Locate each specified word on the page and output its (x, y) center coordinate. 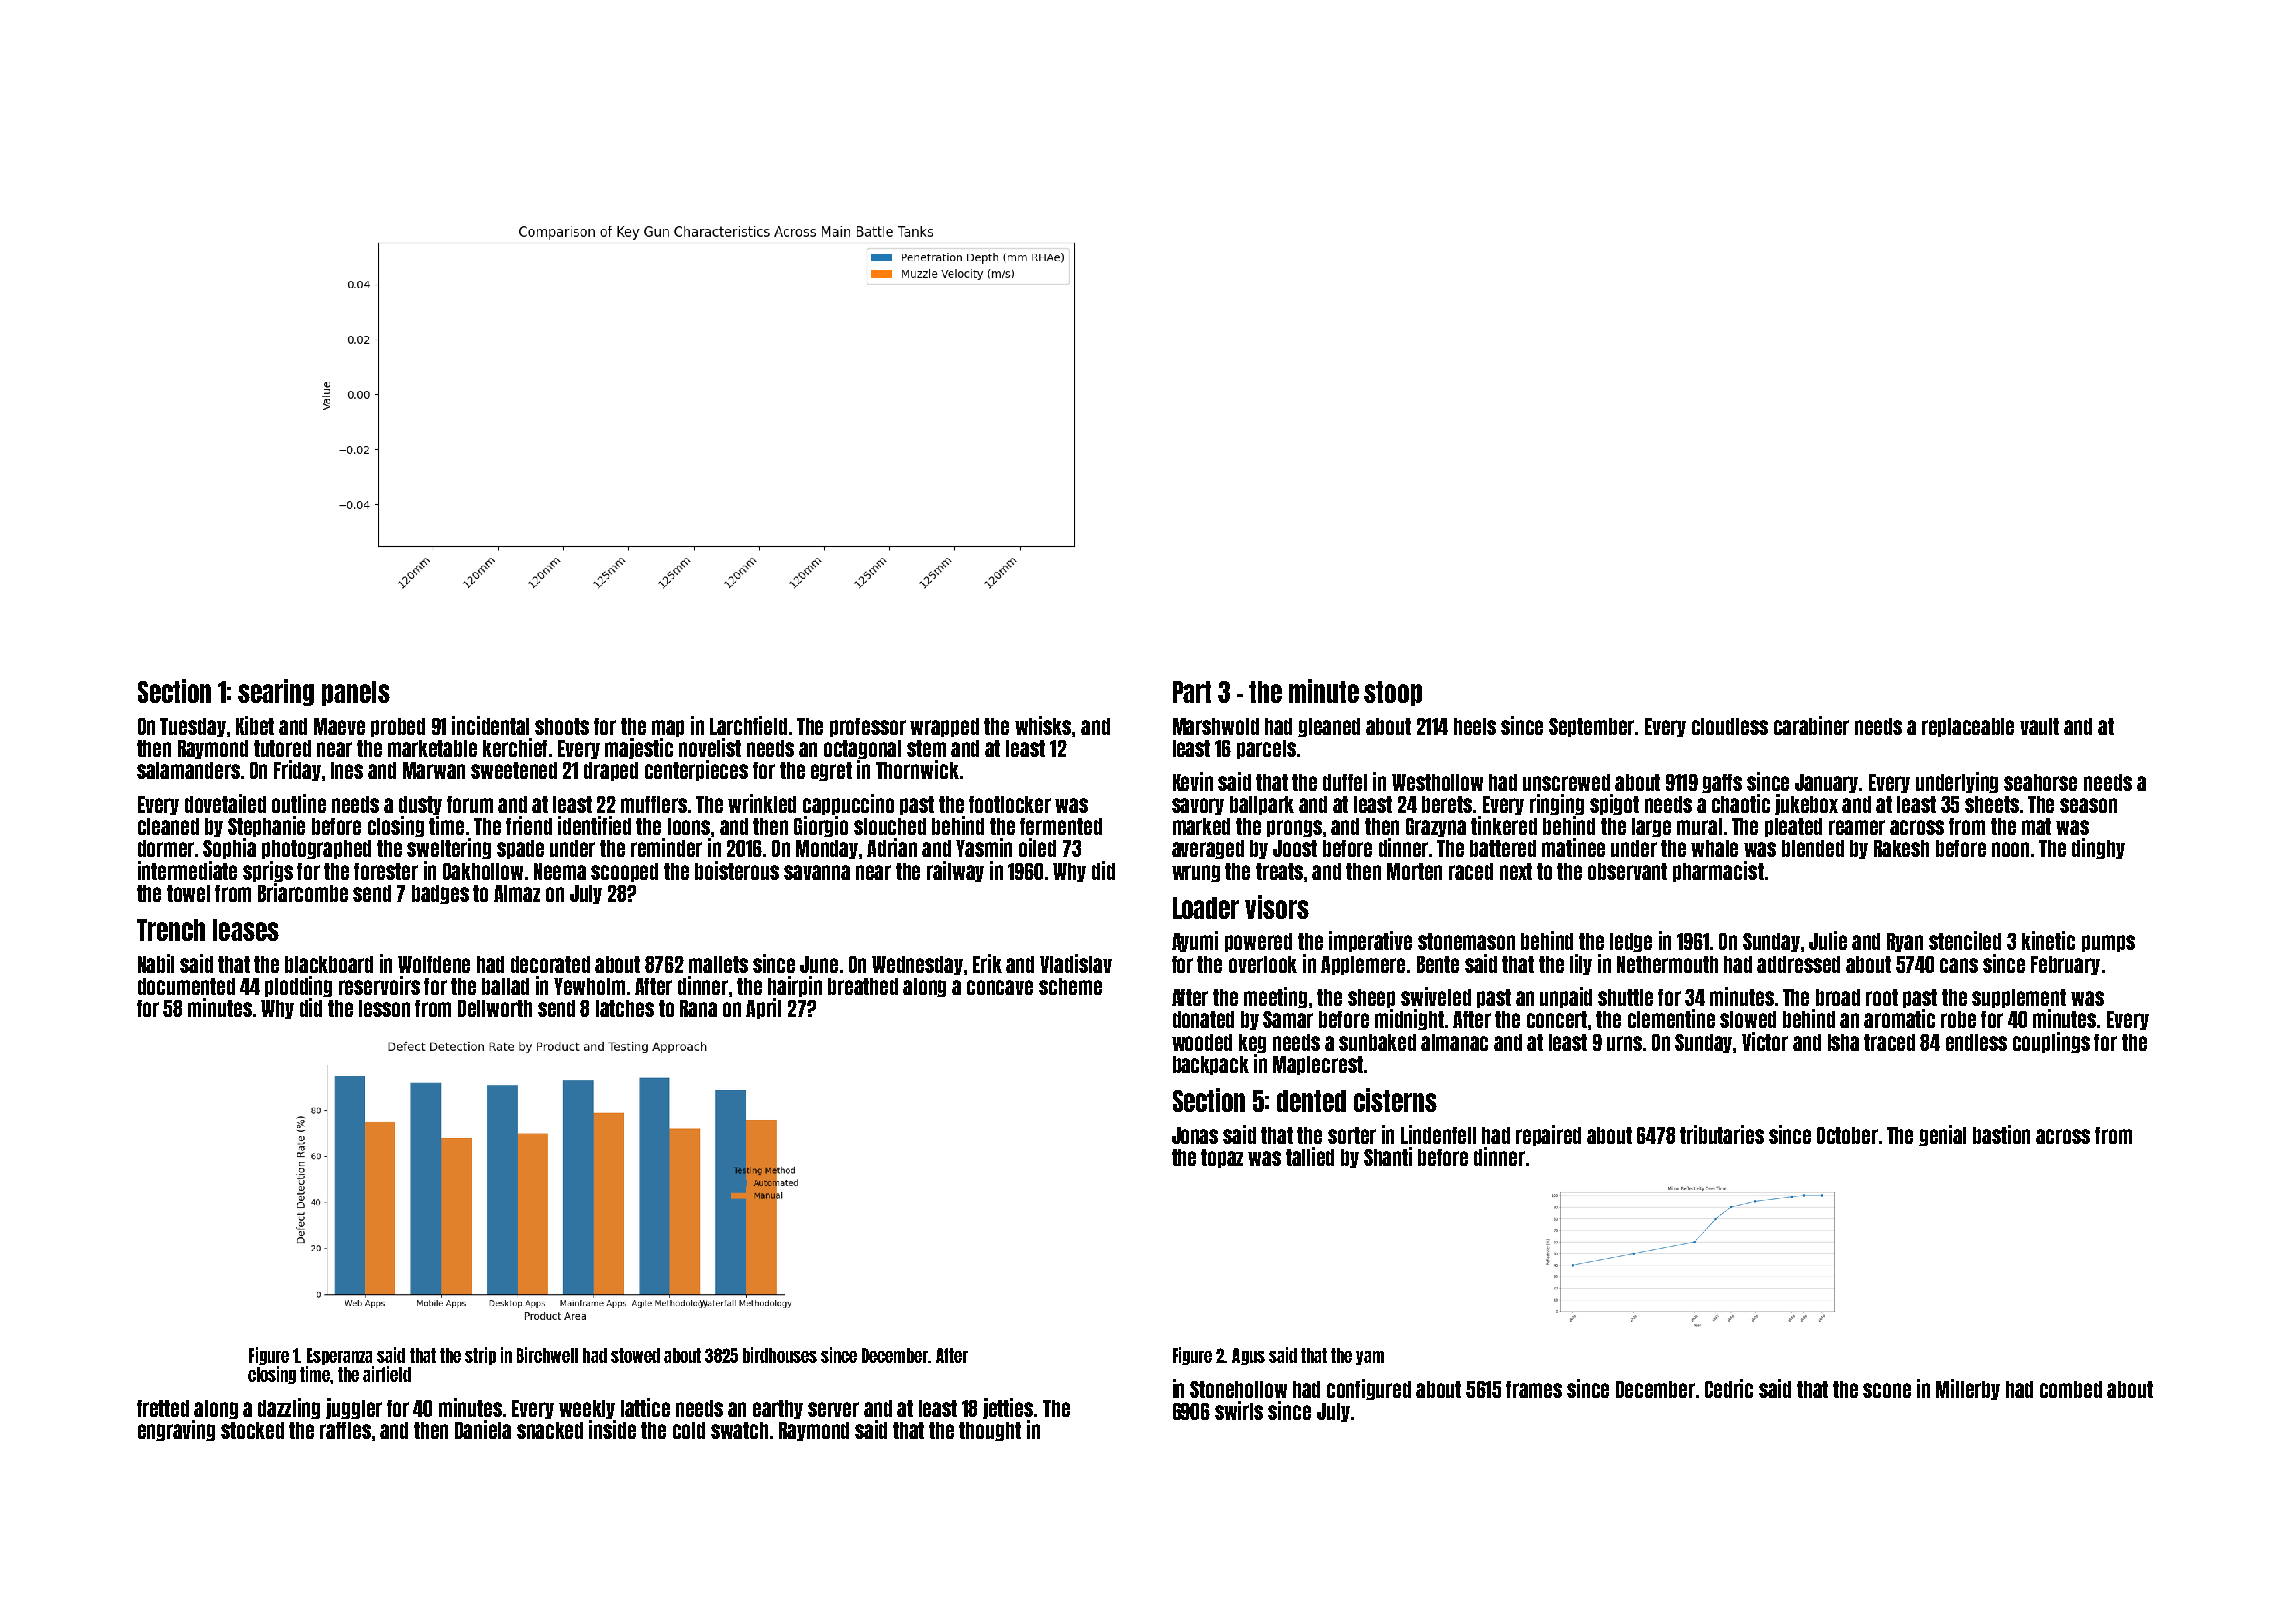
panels (356, 693)
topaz (1222, 1158)
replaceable (1968, 727)
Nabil (156, 963)
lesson (384, 1008)
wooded (1202, 1042)
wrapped (944, 727)
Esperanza (339, 1356)
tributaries (1722, 1134)
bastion (2001, 1134)
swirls (1239, 1410)
